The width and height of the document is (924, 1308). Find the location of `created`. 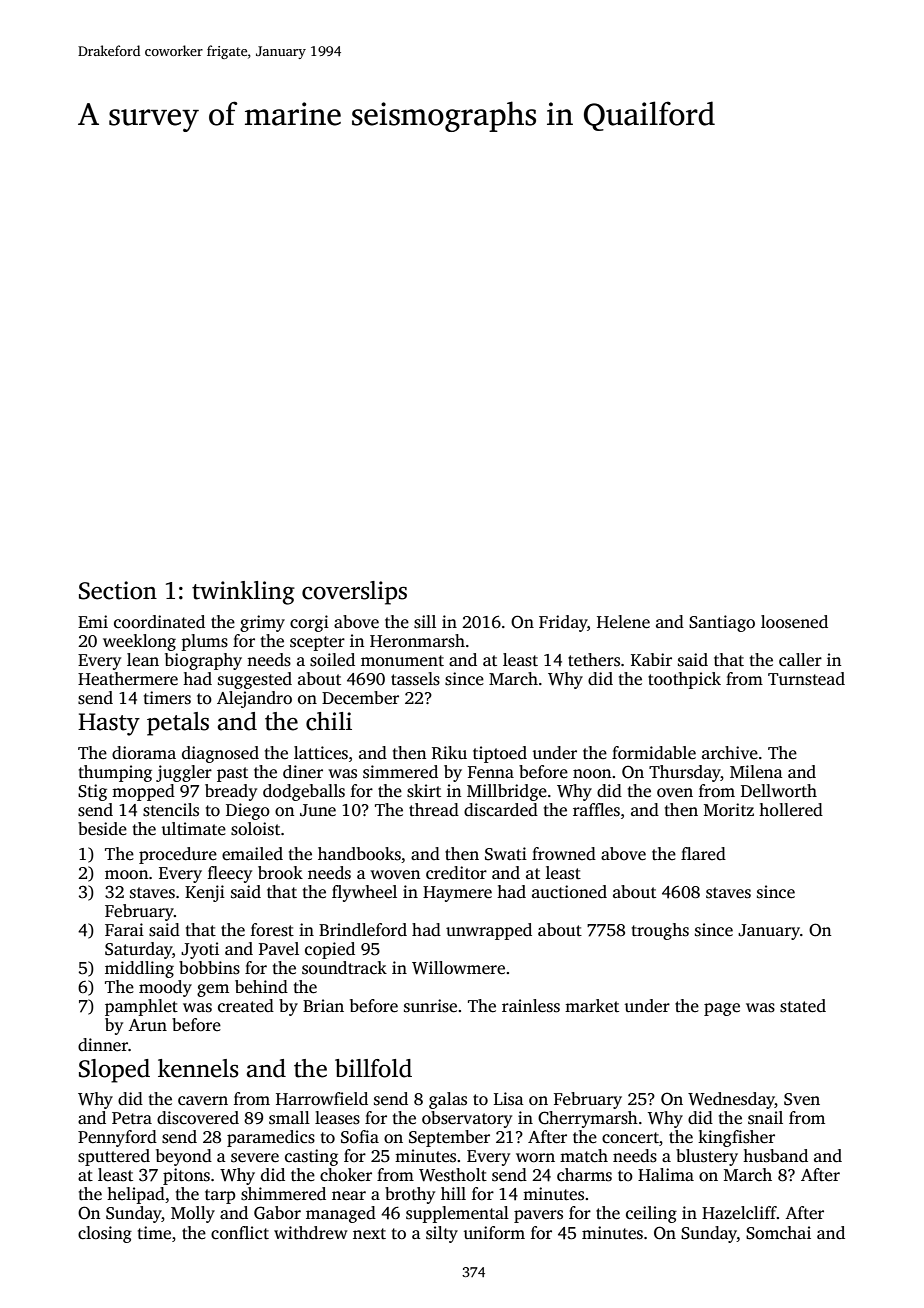

created is located at coordinates (246, 1006).
